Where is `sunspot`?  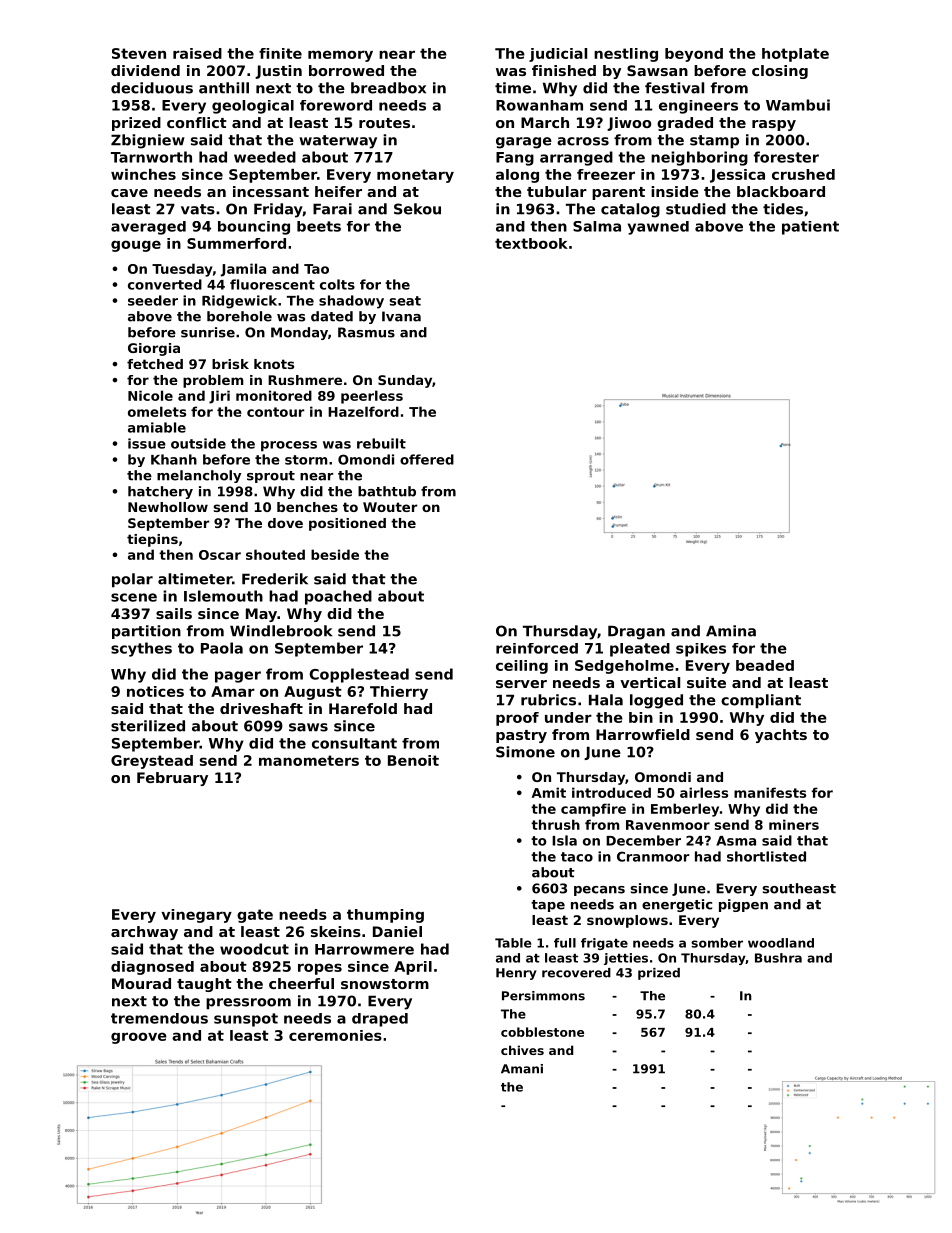
sunspot is located at coordinates (246, 1020).
